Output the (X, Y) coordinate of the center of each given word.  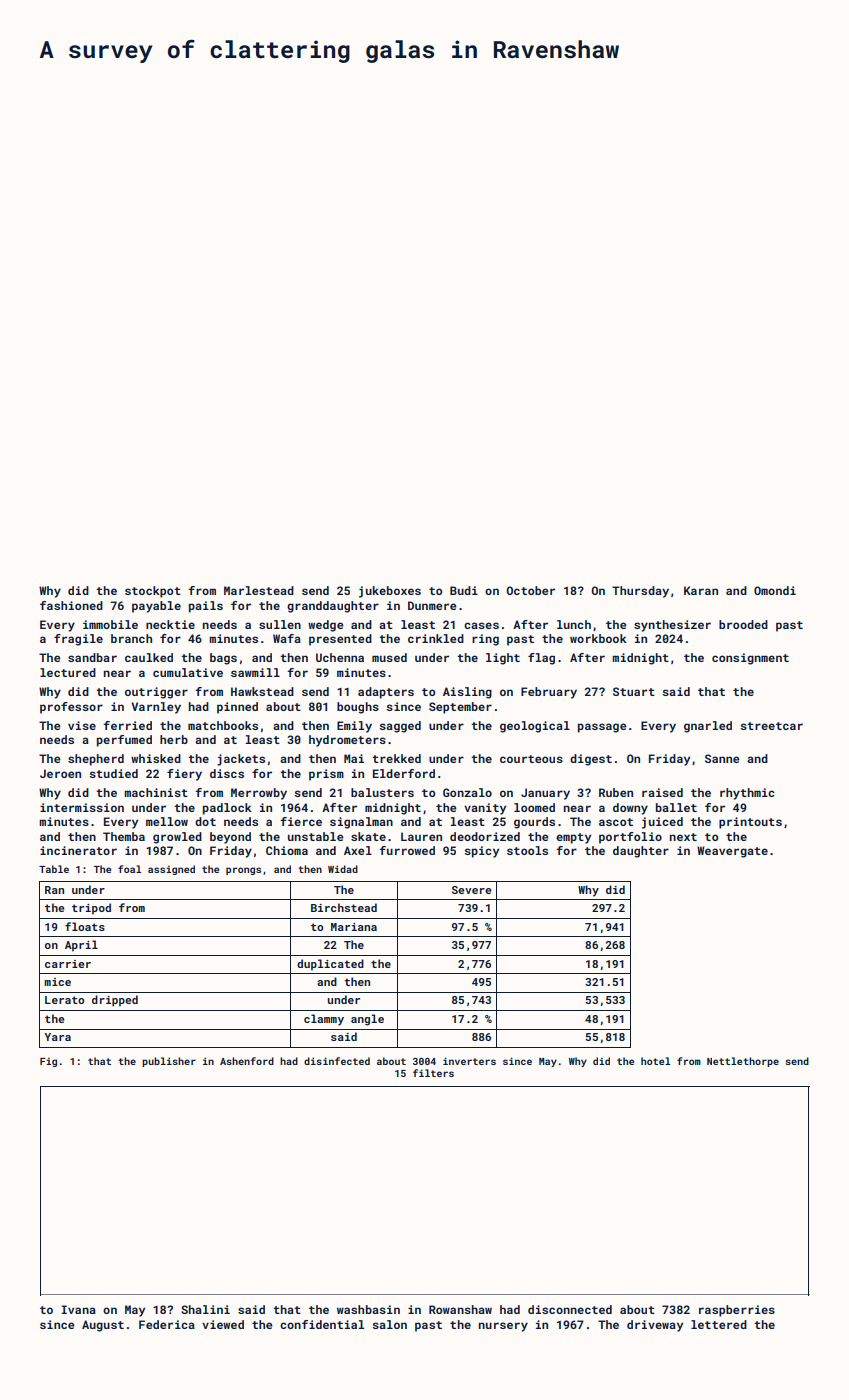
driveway (655, 1326)
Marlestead (259, 590)
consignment (750, 659)
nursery (503, 1327)
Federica (167, 1324)
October (530, 590)
